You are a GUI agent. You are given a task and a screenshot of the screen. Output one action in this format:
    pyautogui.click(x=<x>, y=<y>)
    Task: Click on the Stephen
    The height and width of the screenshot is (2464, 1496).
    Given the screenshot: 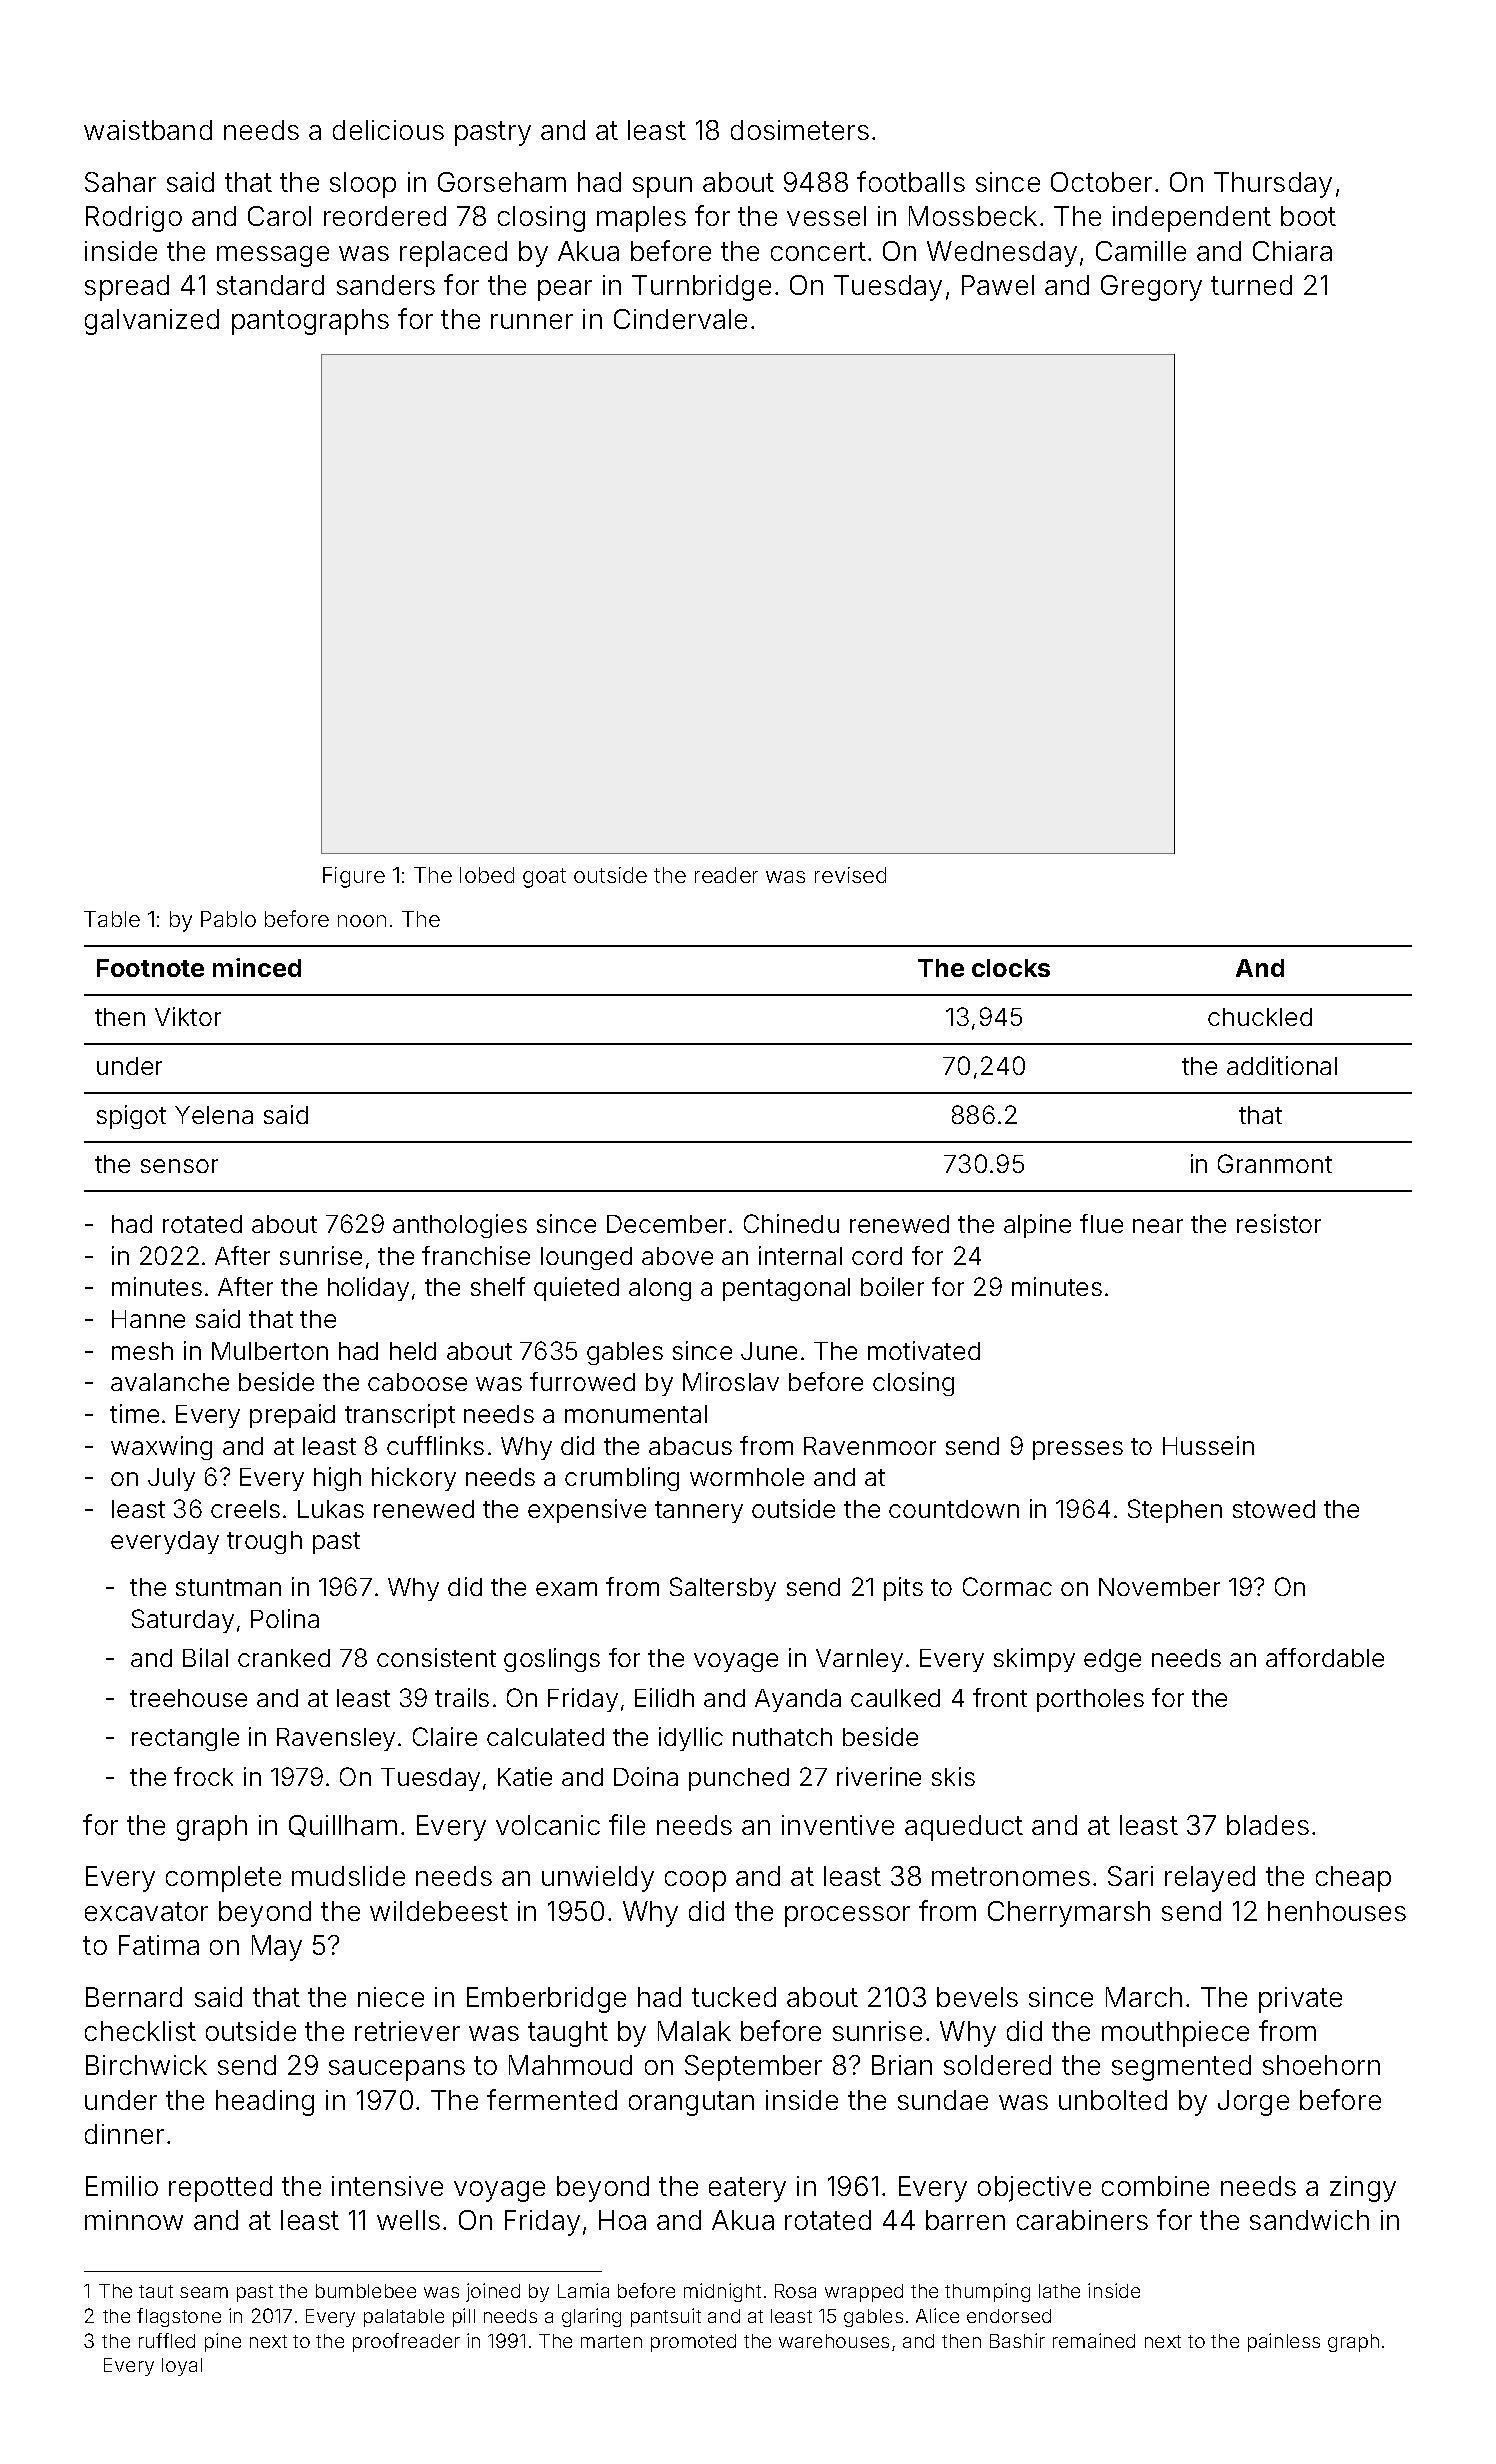 What is the action you would take?
    pyautogui.click(x=1175, y=1511)
